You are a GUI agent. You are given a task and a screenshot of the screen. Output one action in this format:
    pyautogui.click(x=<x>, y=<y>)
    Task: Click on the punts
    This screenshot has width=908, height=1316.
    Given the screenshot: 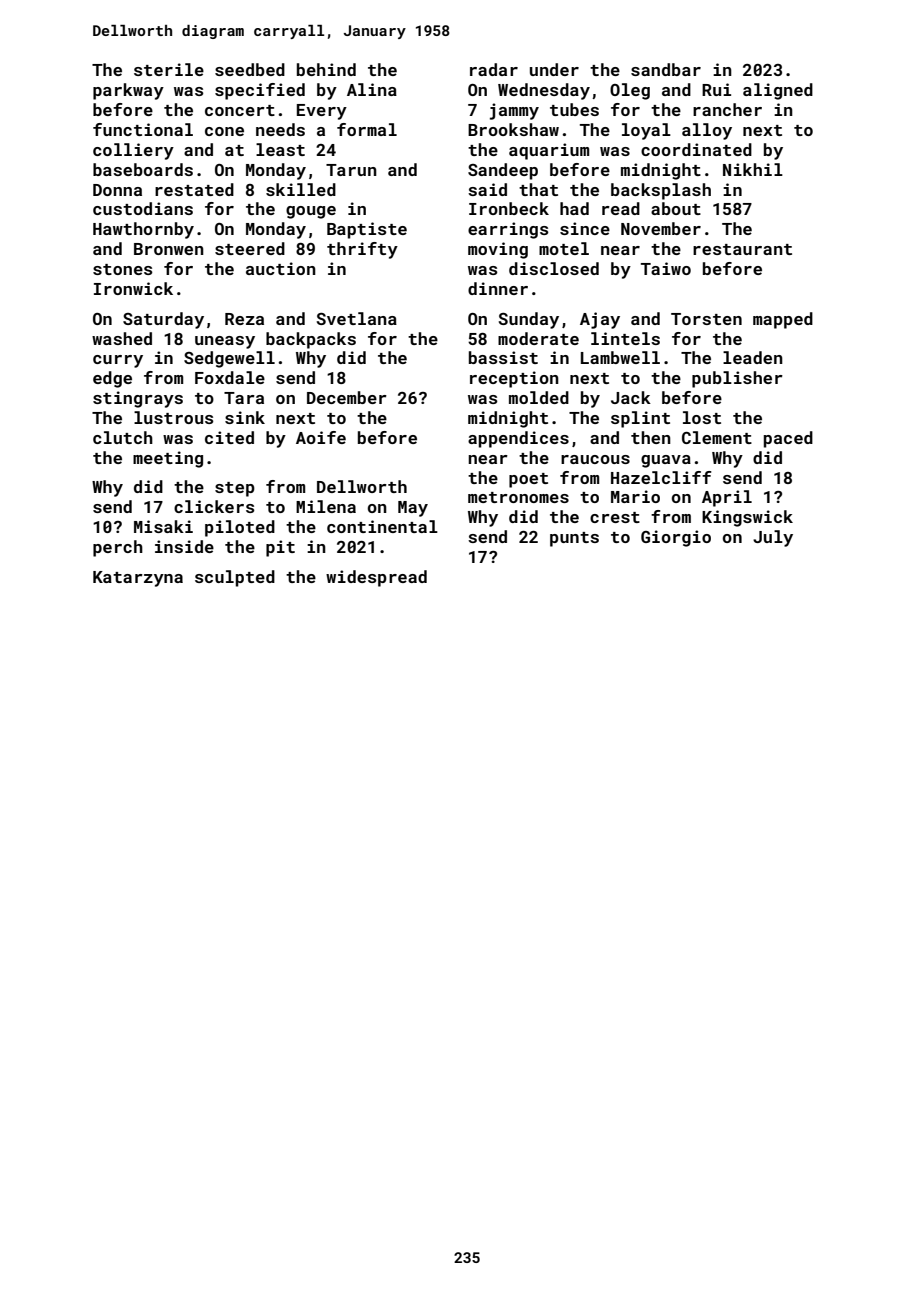 What is the action you would take?
    pyautogui.click(x=574, y=539)
